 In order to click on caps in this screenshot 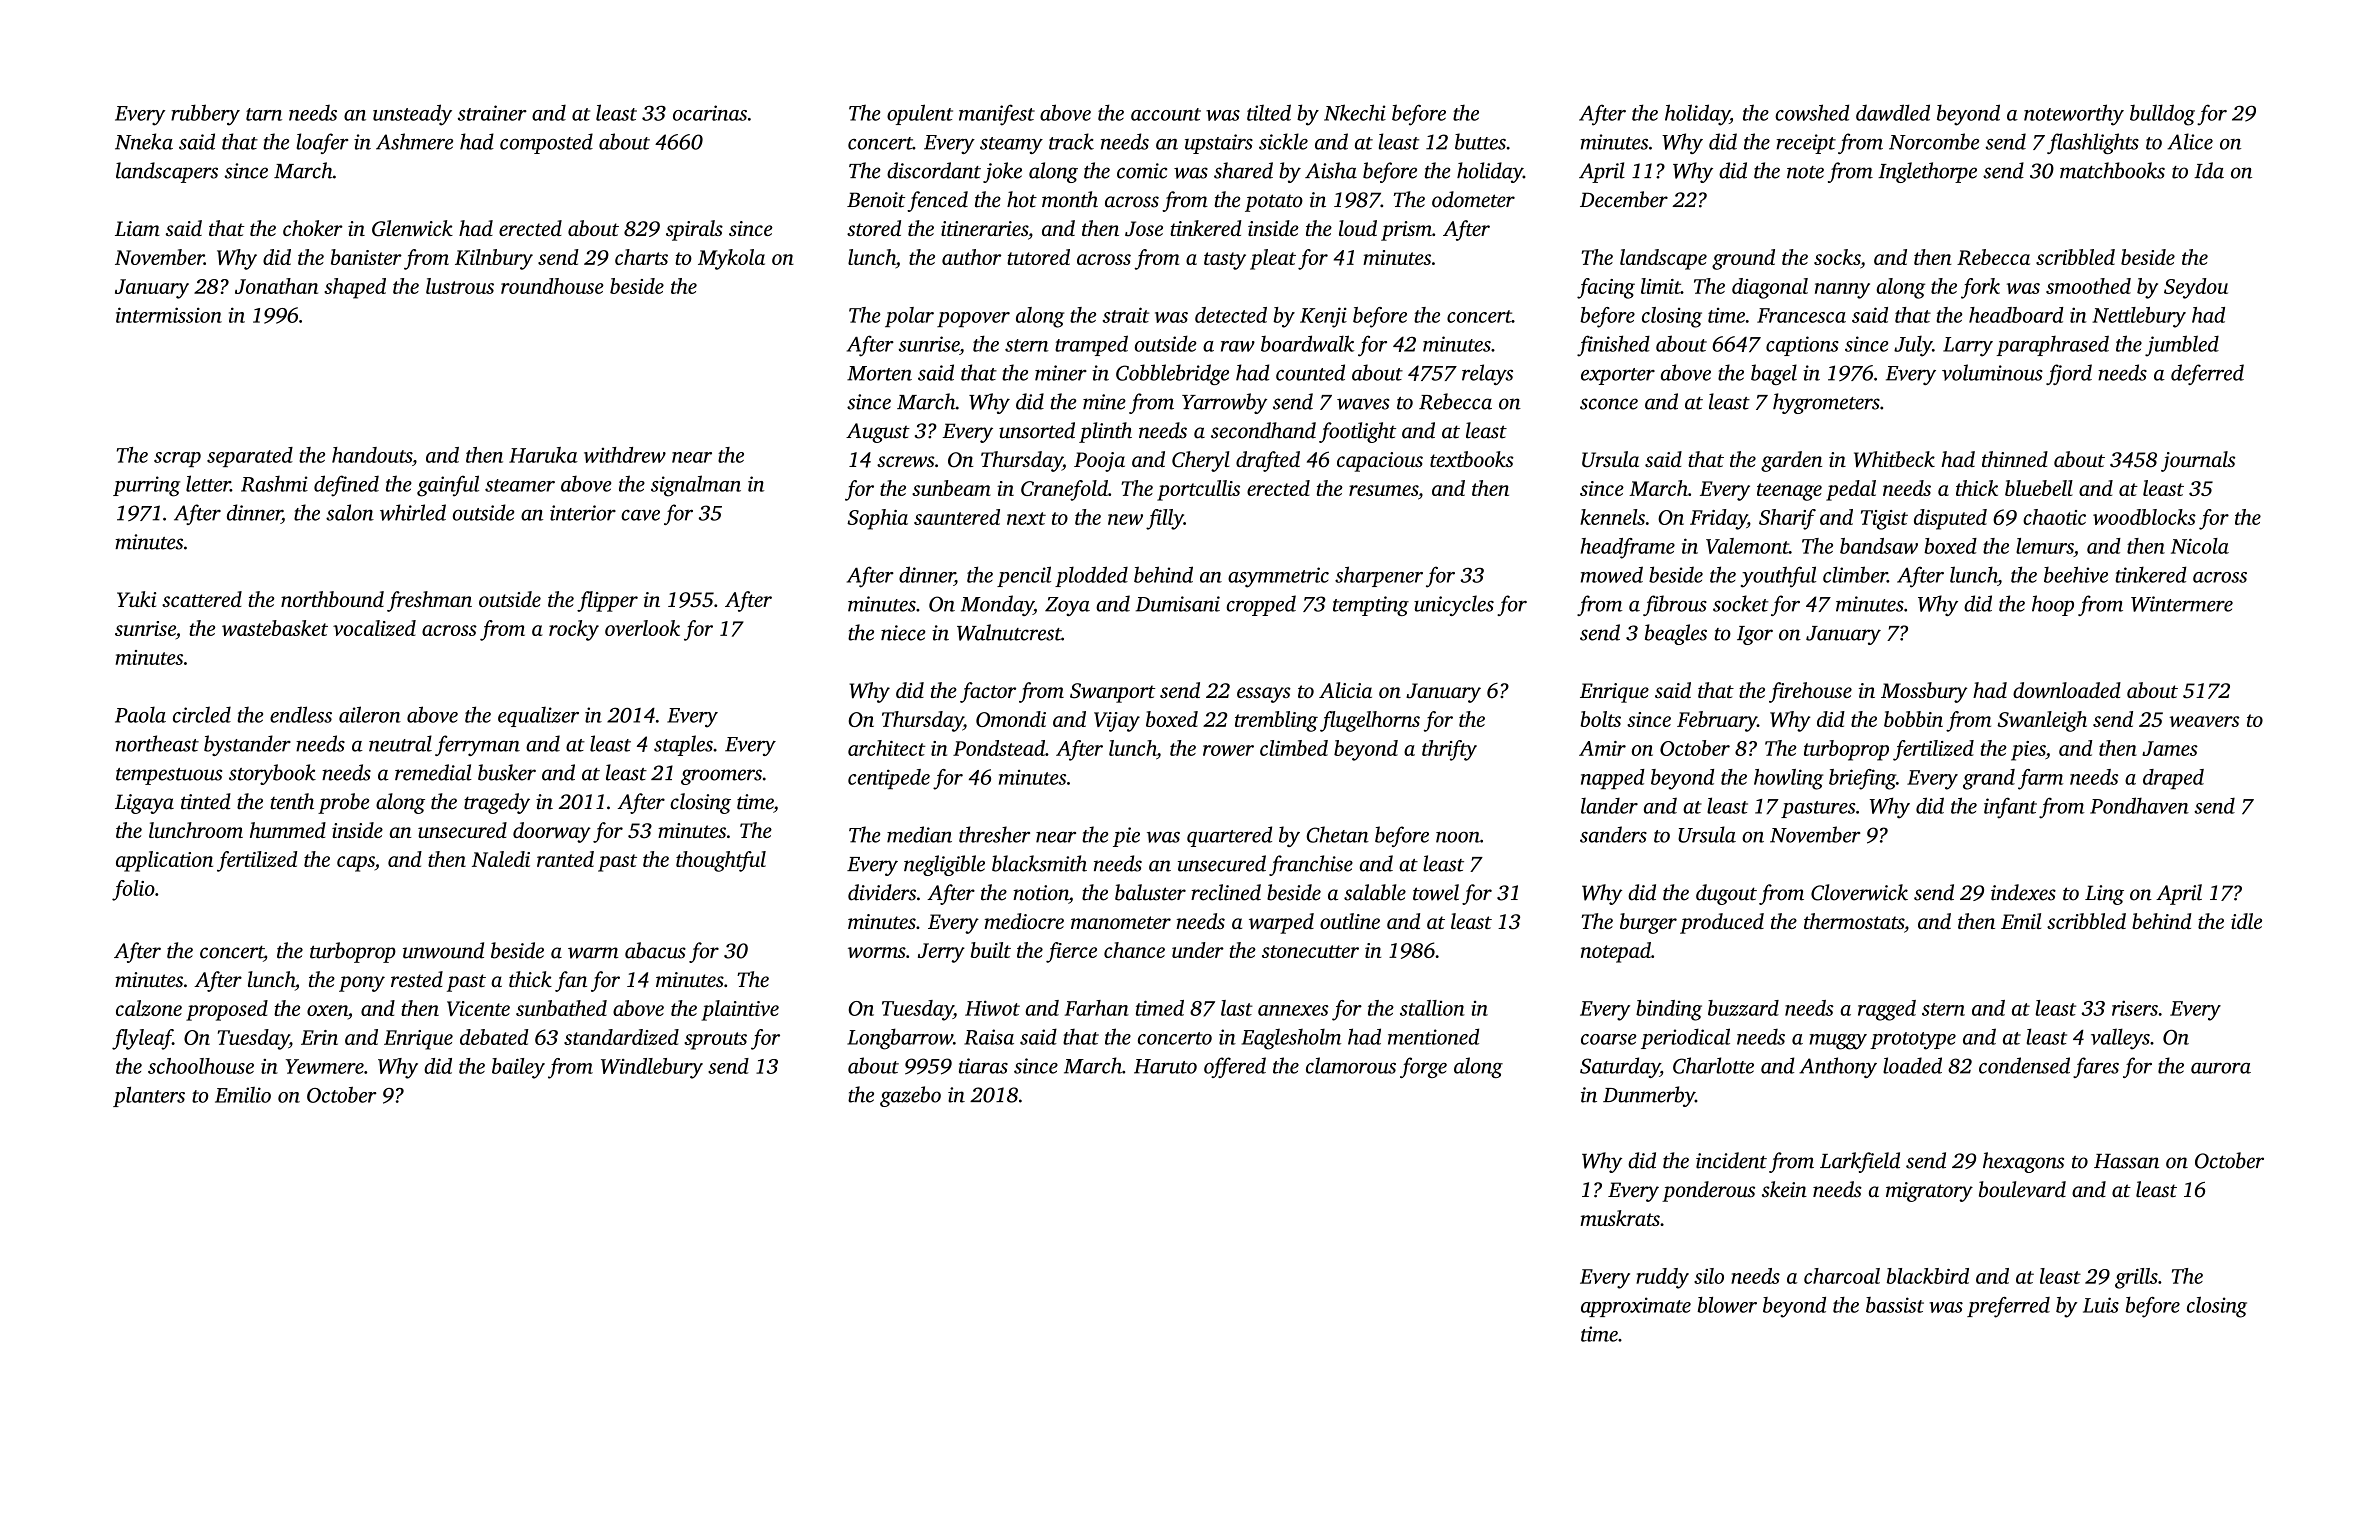, I will do `click(356, 864)`.
